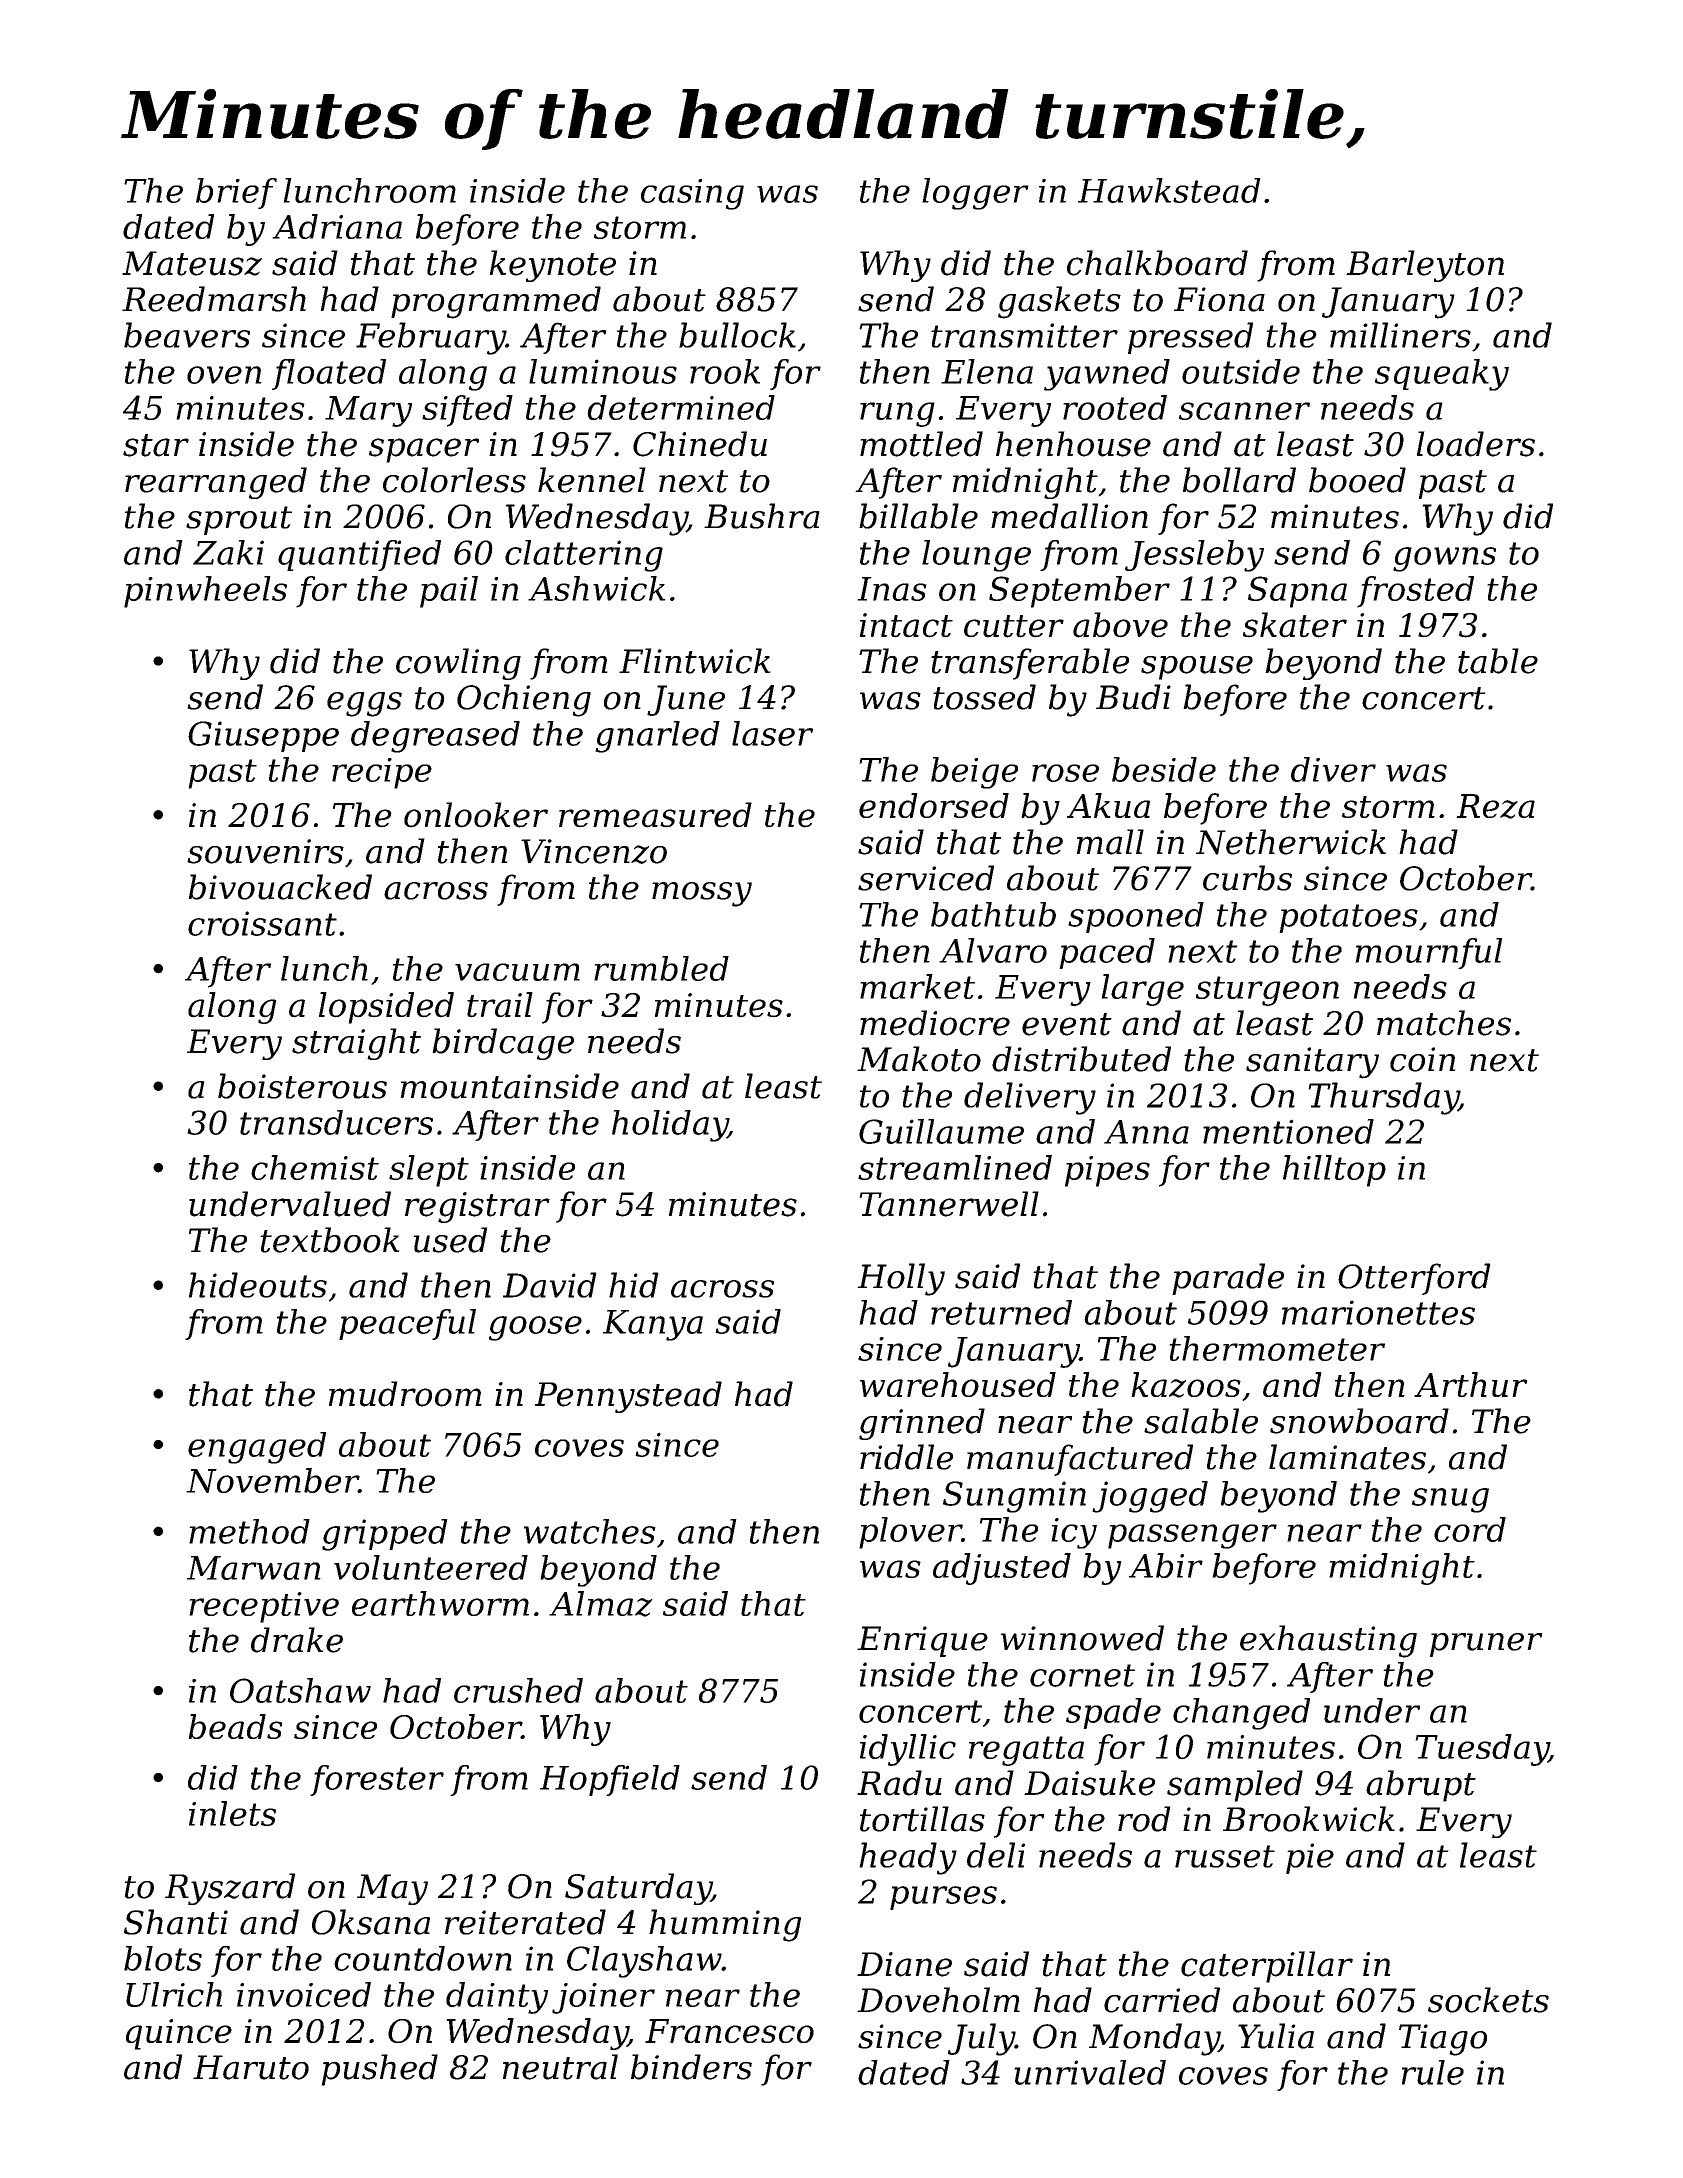  I want to click on unrivaled, so click(1090, 2072).
